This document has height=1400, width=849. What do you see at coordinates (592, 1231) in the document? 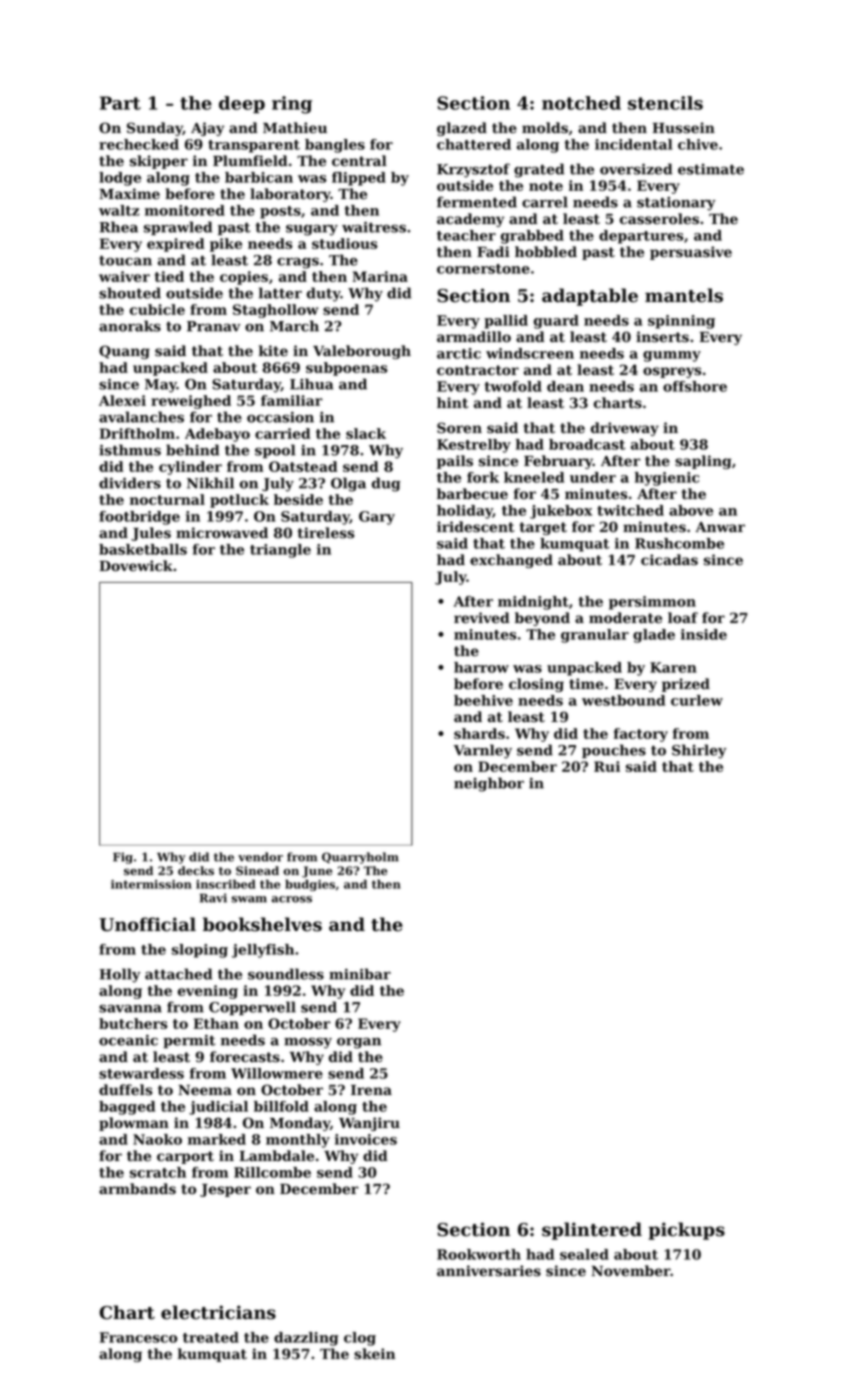
I see `splintered` at bounding box center [592, 1231].
